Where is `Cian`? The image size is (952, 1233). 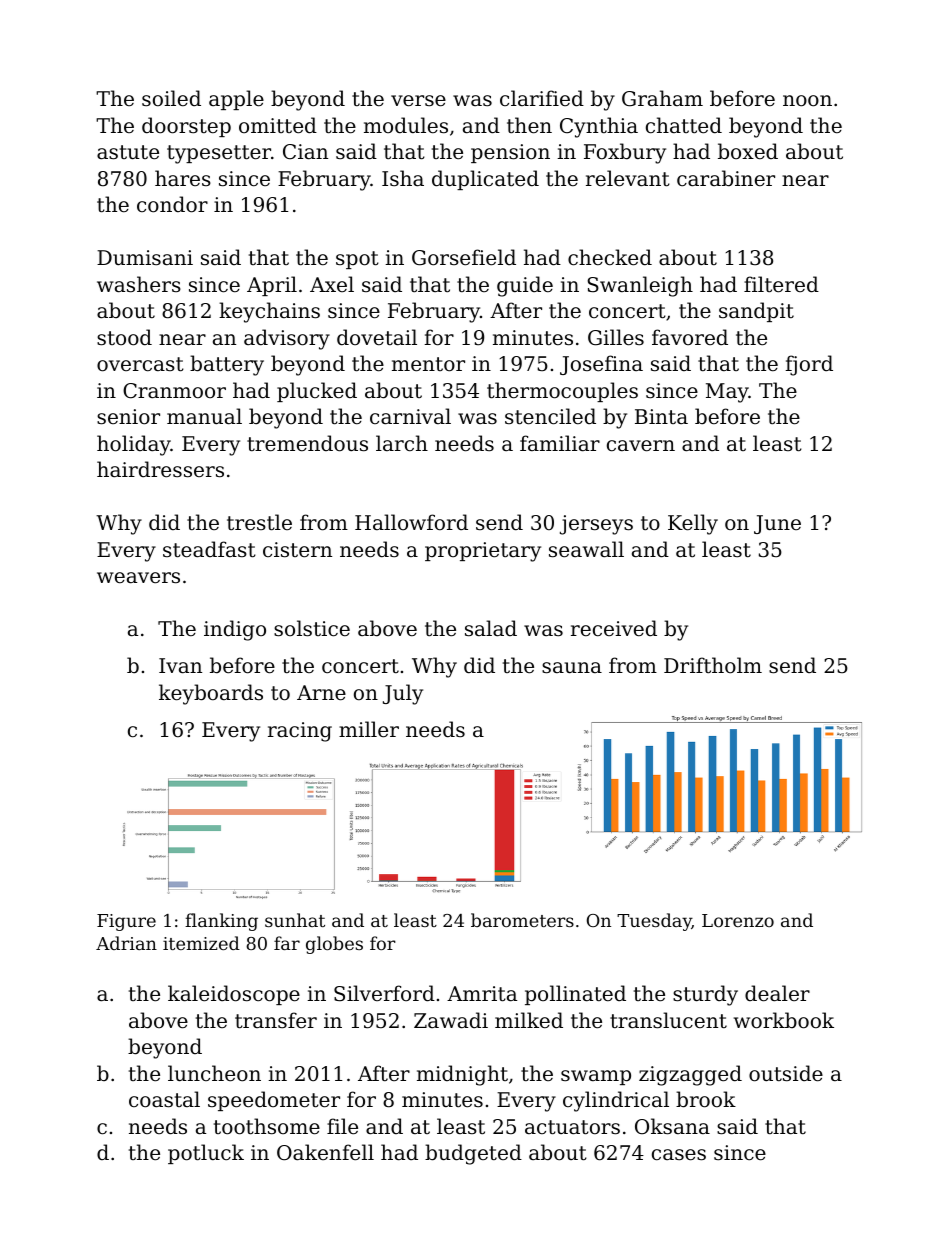
Cian is located at coordinates (305, 152).
